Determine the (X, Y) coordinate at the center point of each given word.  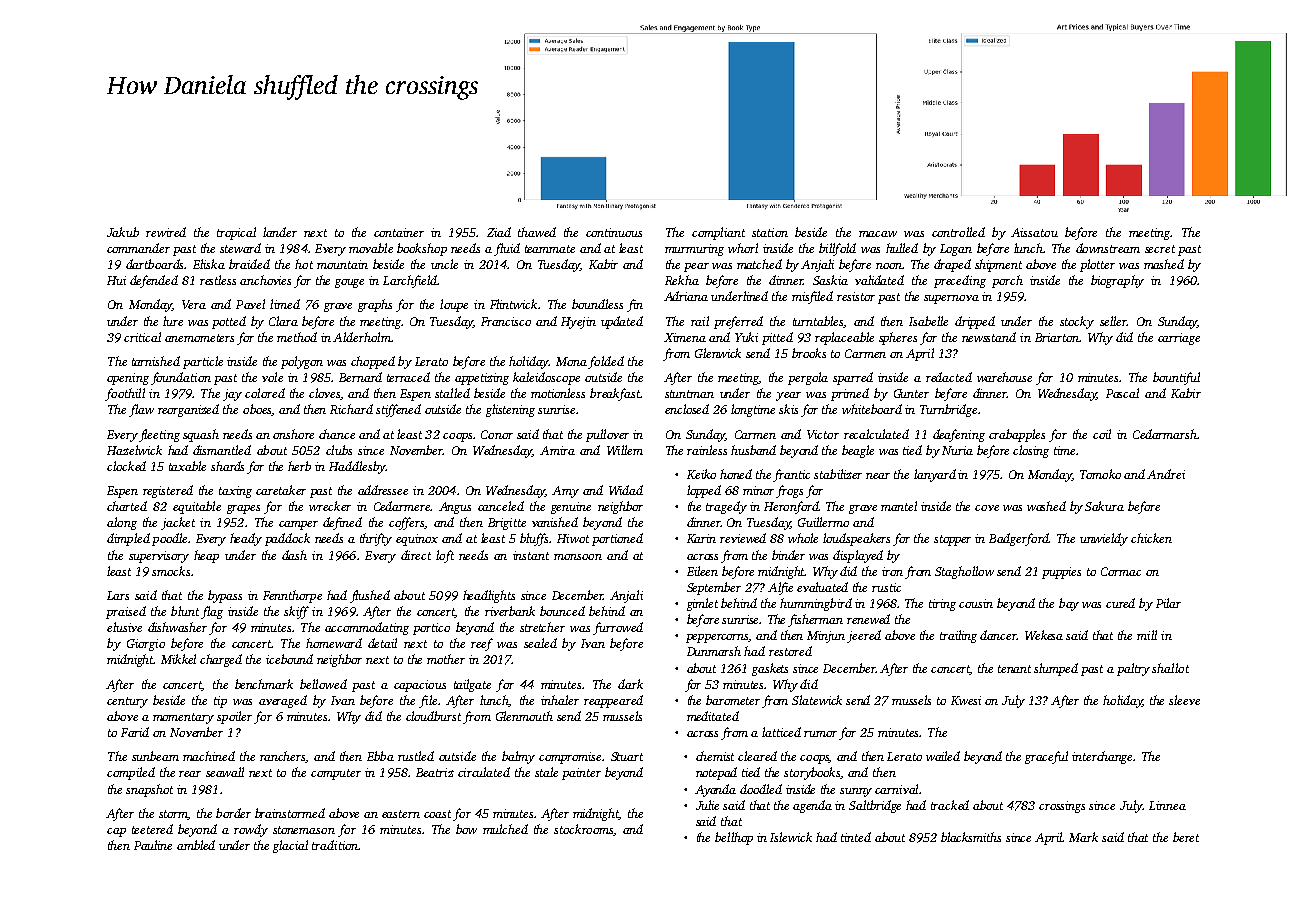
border (233, 813)
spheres (898, 338)
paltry (1133, 669)
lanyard (935, 475)
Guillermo (823, 522)
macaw (878, 234)
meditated (713, 716)
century (127, 702)
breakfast (615, 394)
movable (371, 248)
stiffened (398, 410)
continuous (614, 232)
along (122, 523)
